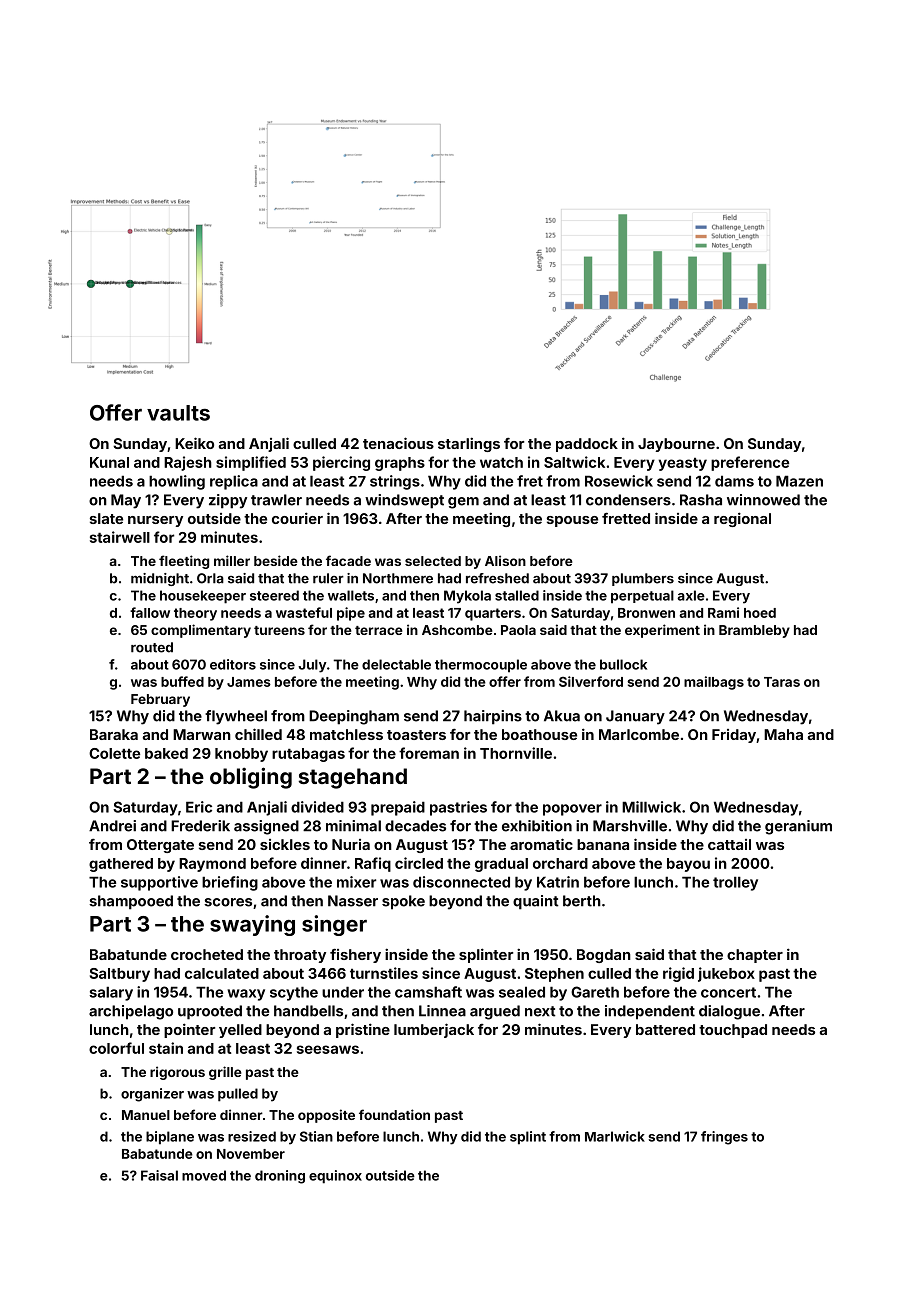 This screenshot has width=924, height=1308. Describe the element at coordinates (415, 826) in the screenshot. I see `decades` at that location.
